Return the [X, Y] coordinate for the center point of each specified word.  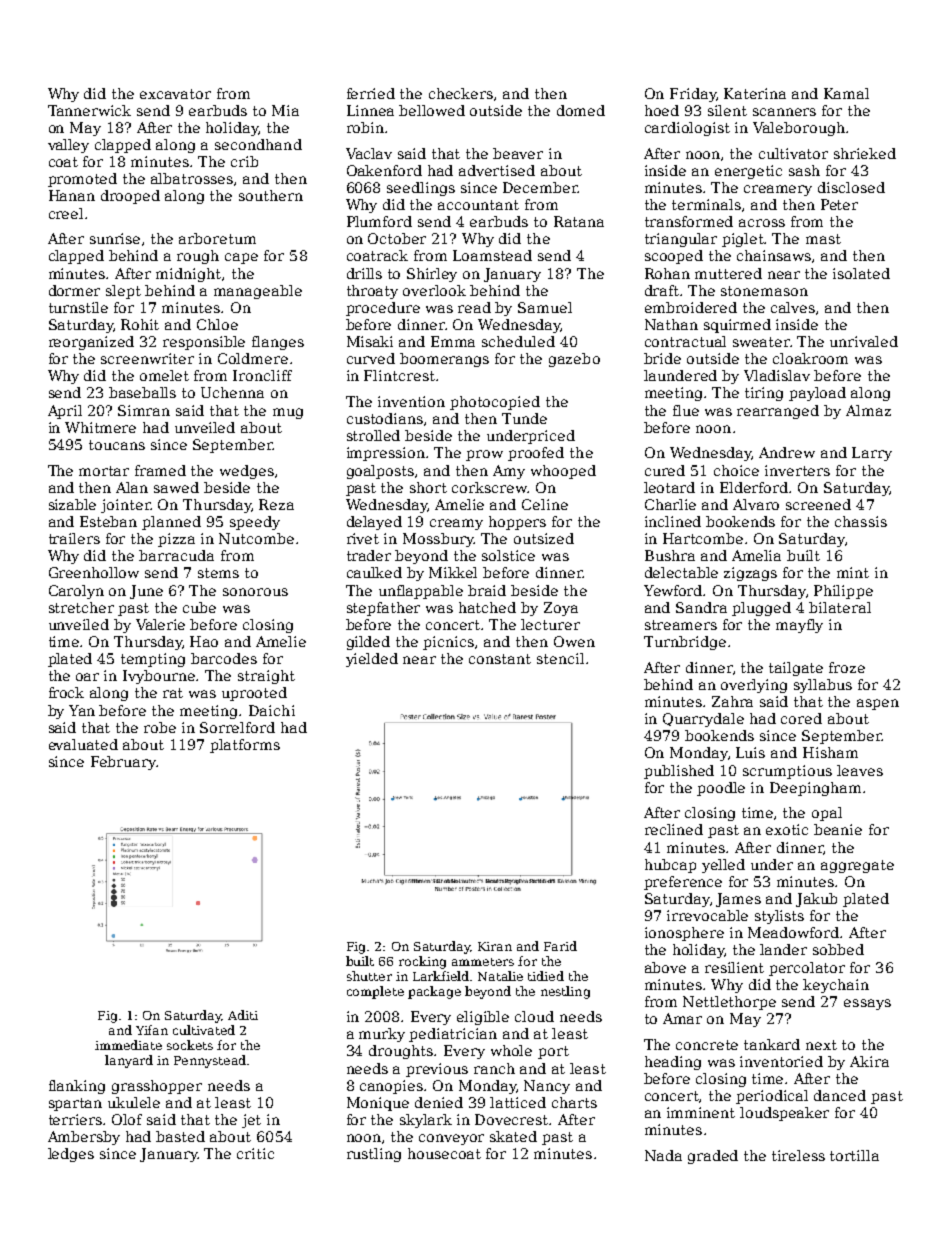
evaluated [83, 744]
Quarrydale [703, 720]
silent [727, 110]
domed [581, 110]
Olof [127, 1119]
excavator [175, 94]
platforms [245, 746]
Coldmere [253, 358]
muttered [728, 273]
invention [411, 401]
